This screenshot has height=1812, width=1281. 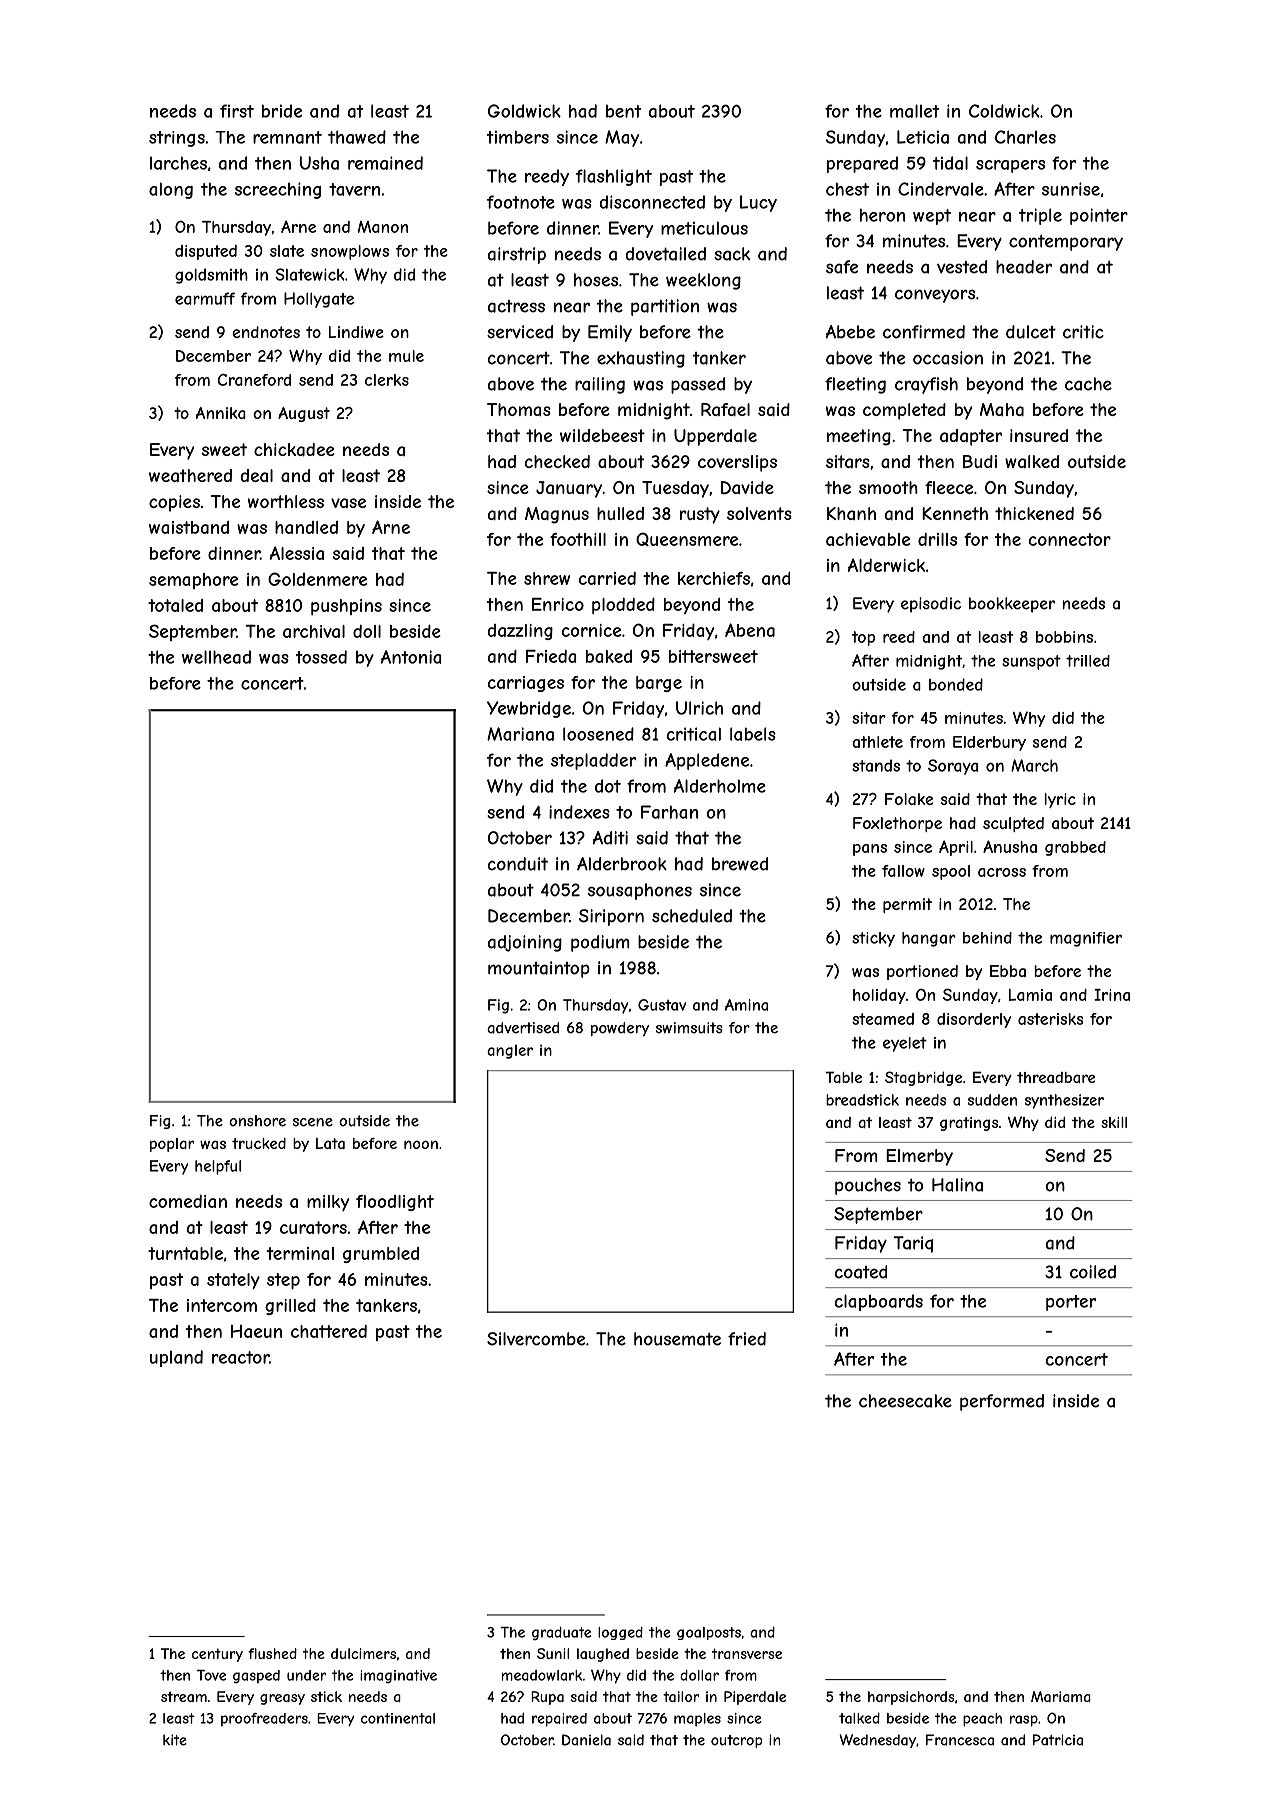 I want to click on magnifier, so click(x=1086, y=939).
